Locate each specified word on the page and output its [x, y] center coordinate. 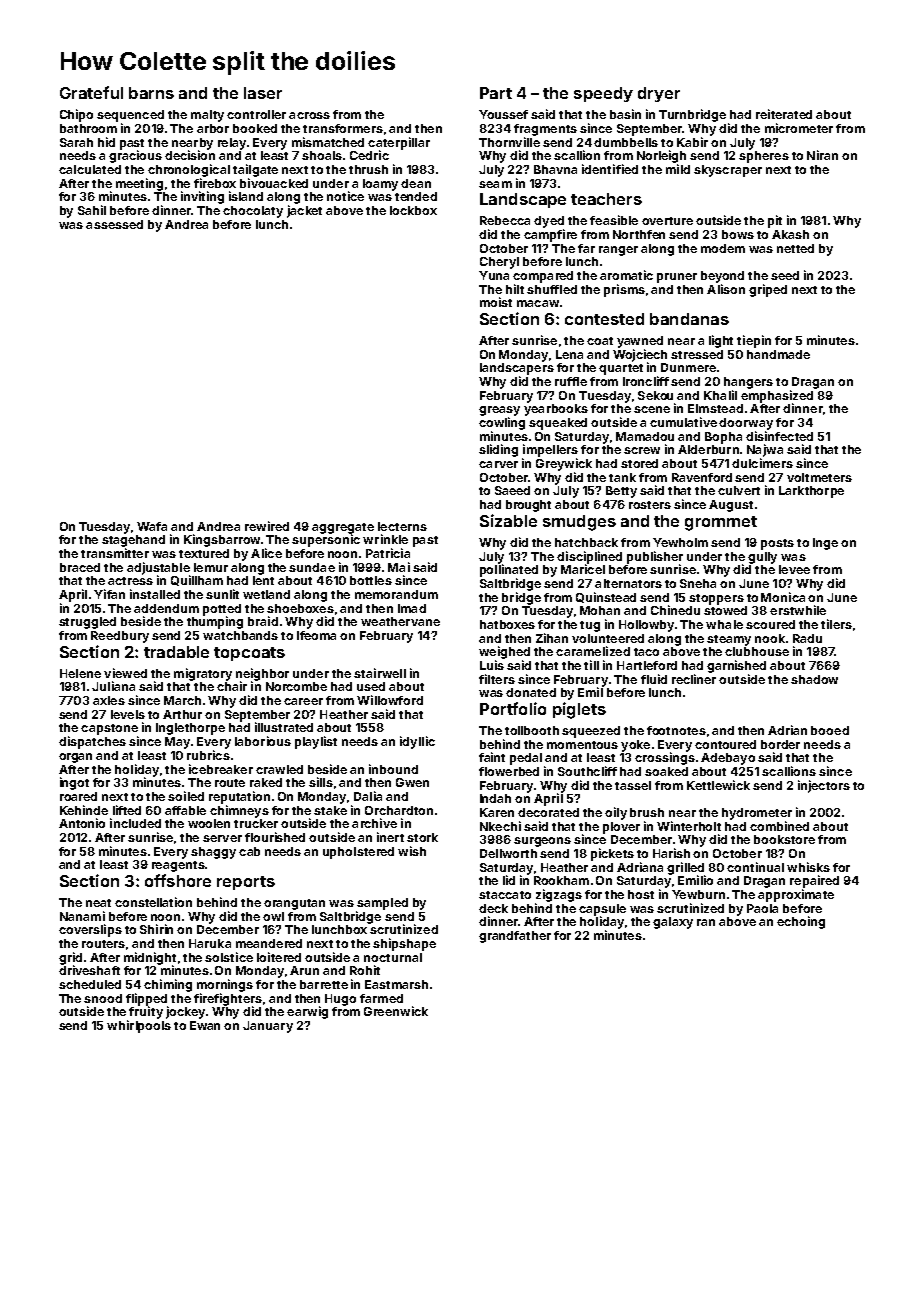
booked [255, 128]
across [309, 115]
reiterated [784, 114]
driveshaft [89, 970]
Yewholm [680, 542]
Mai [399, 567]
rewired [267, 526]
